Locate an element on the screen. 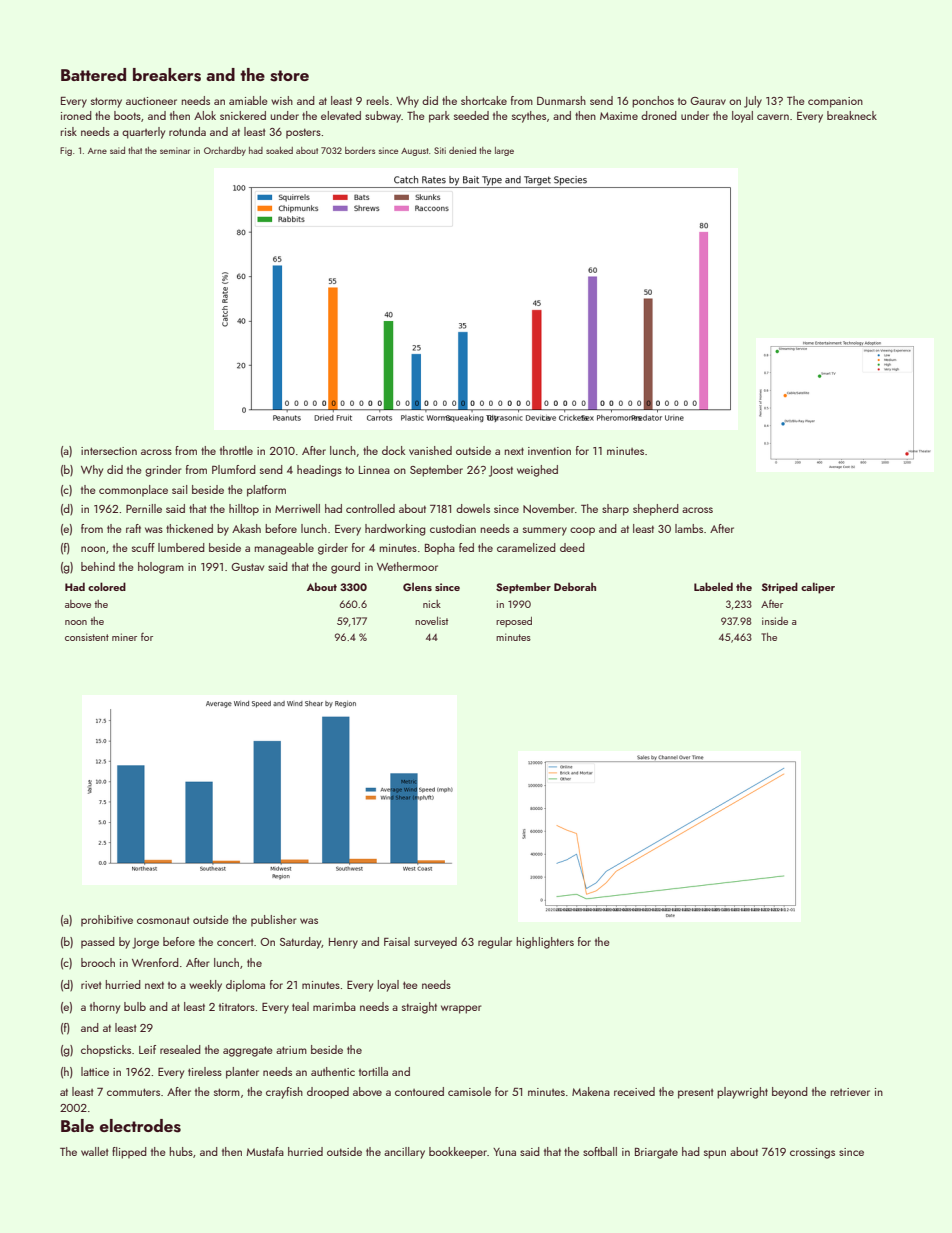 The image size is (952, 1233). miner is located at coordinates (124, 637).
